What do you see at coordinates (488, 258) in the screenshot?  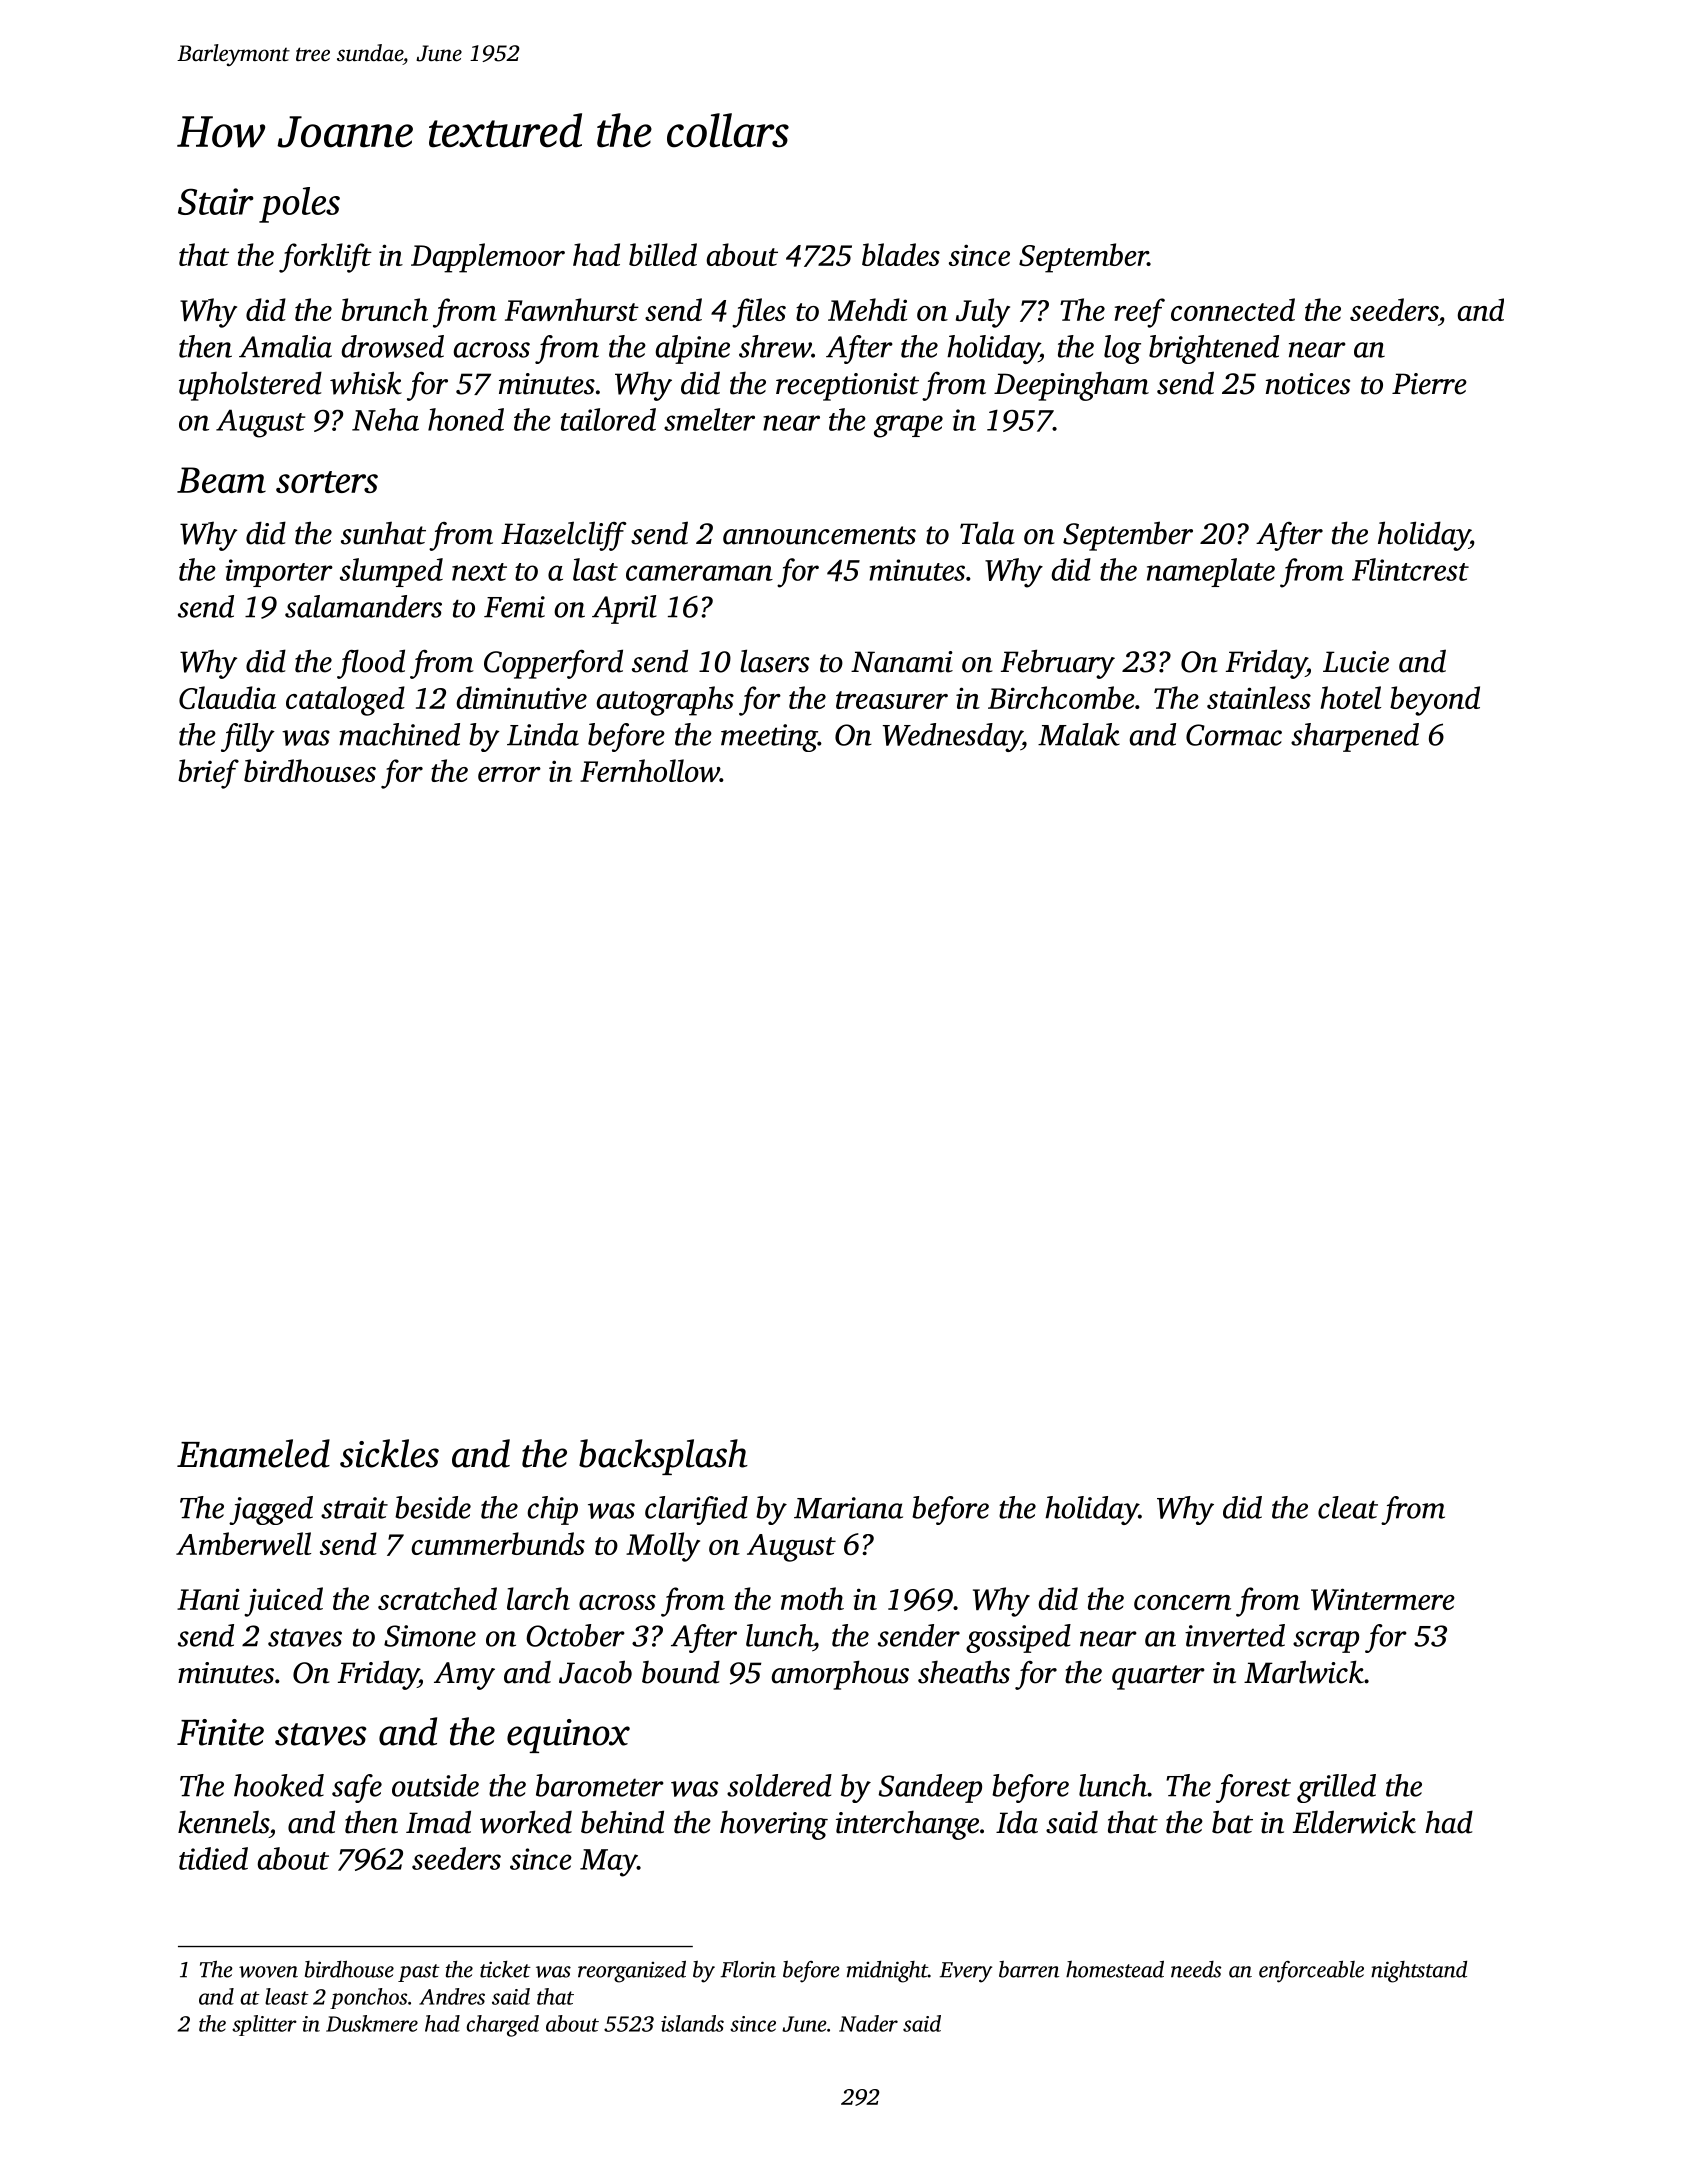 I see `Dapplemoor` at bounding box center [488, 258].
